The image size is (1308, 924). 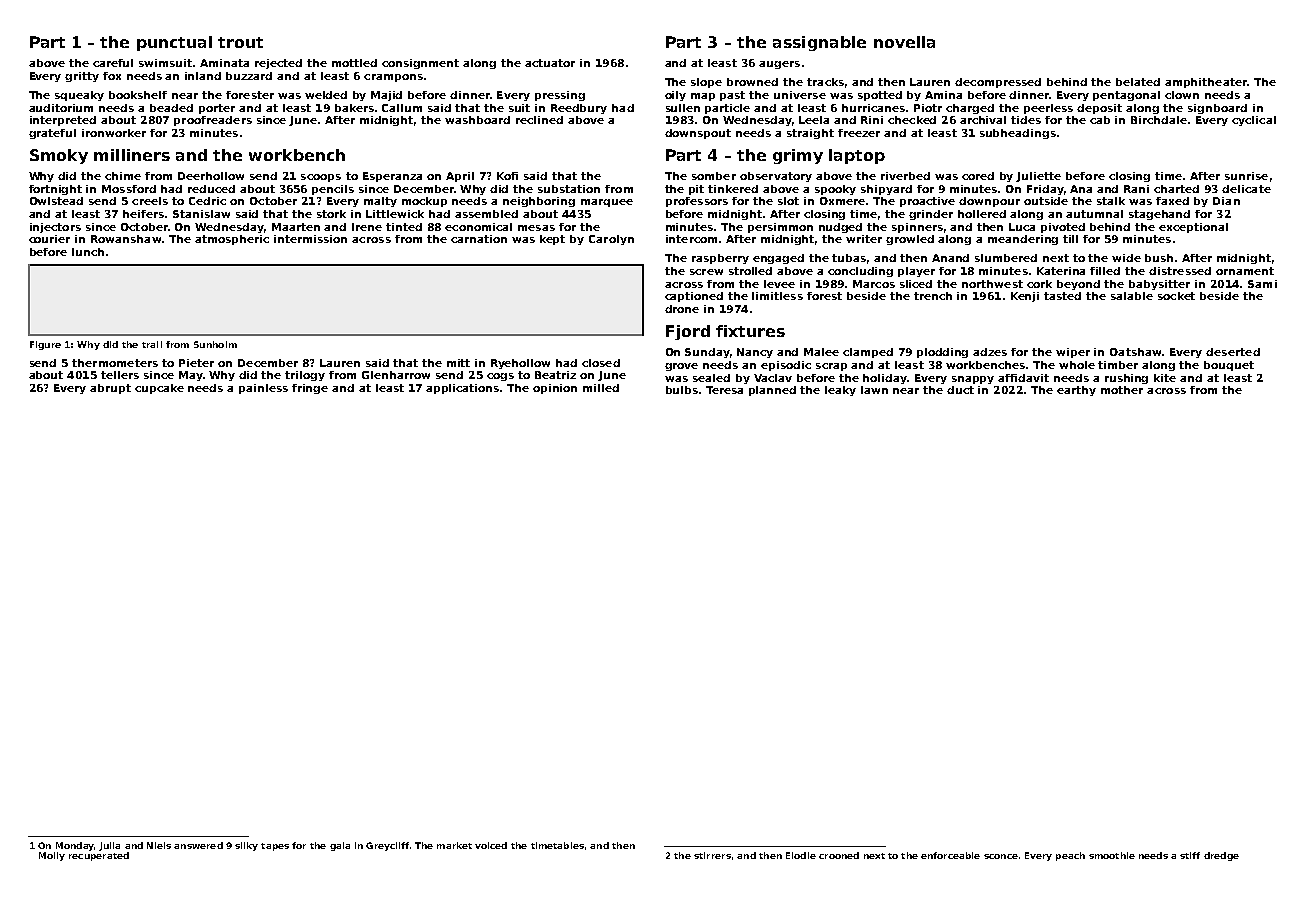 What do you see at coordinates (310, 389) in the image?
I see `fringe` at bounding box center [310, 389].
